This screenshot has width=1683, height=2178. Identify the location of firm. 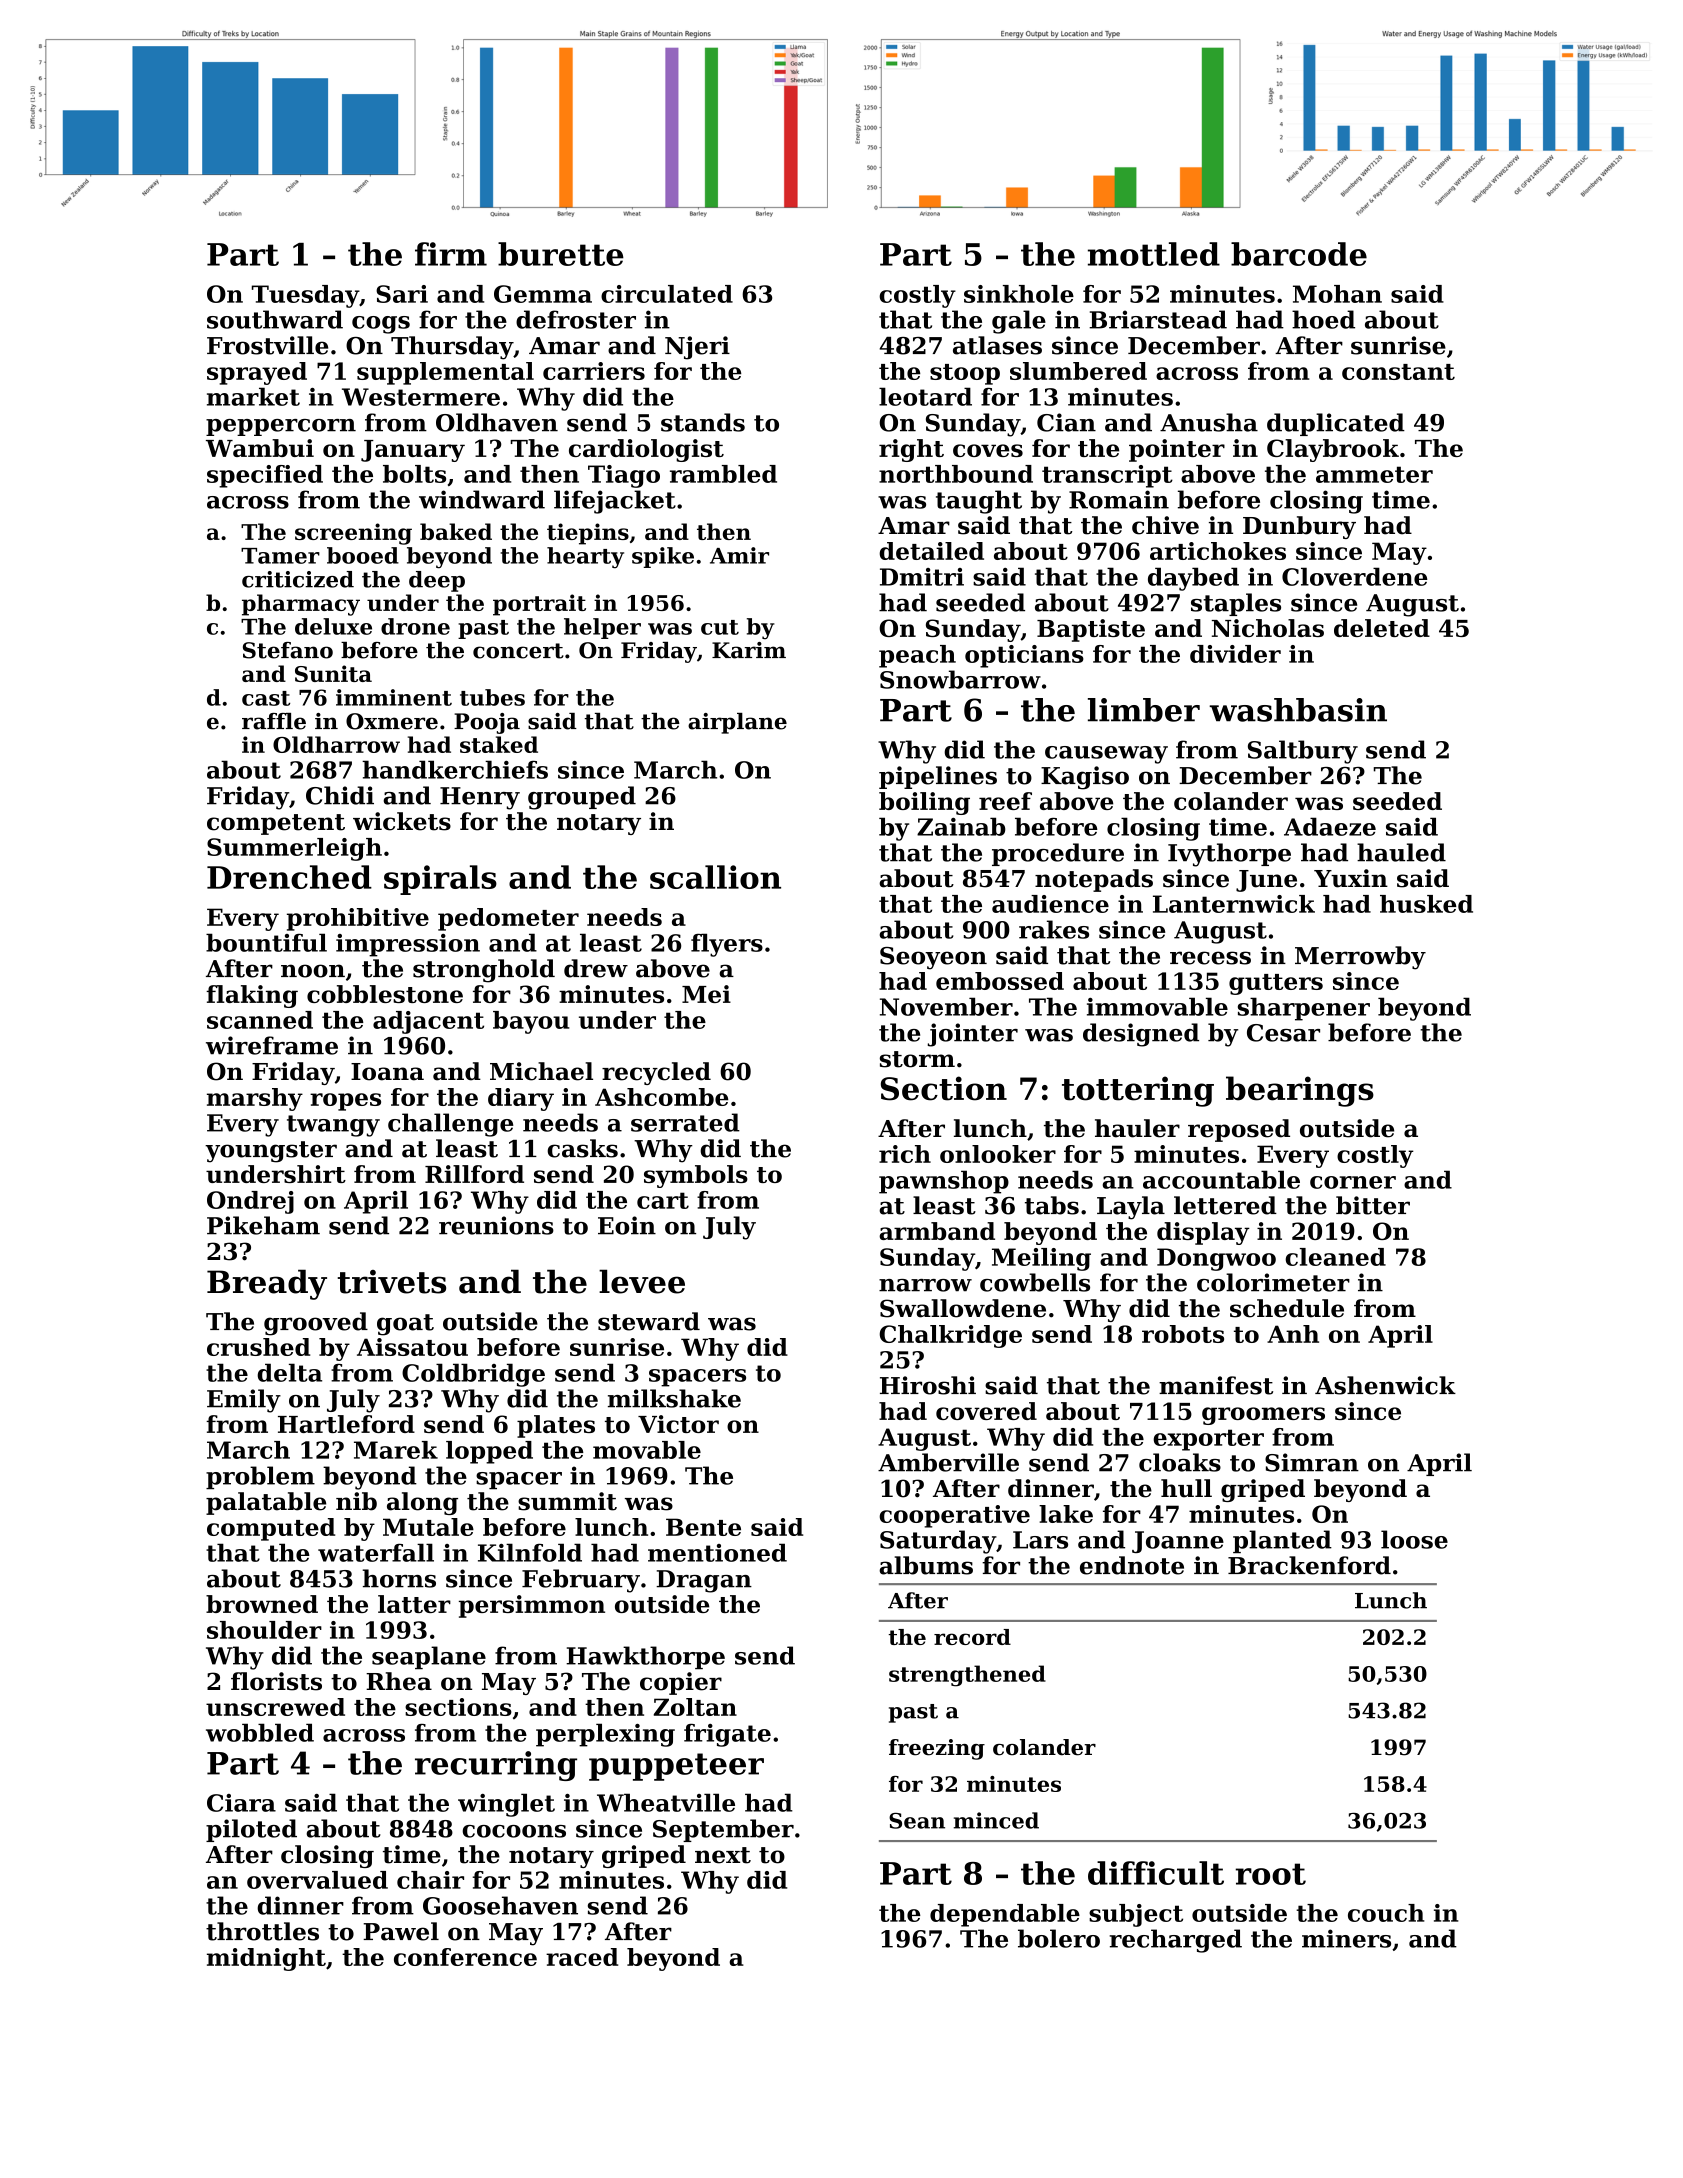
(451, 254).
